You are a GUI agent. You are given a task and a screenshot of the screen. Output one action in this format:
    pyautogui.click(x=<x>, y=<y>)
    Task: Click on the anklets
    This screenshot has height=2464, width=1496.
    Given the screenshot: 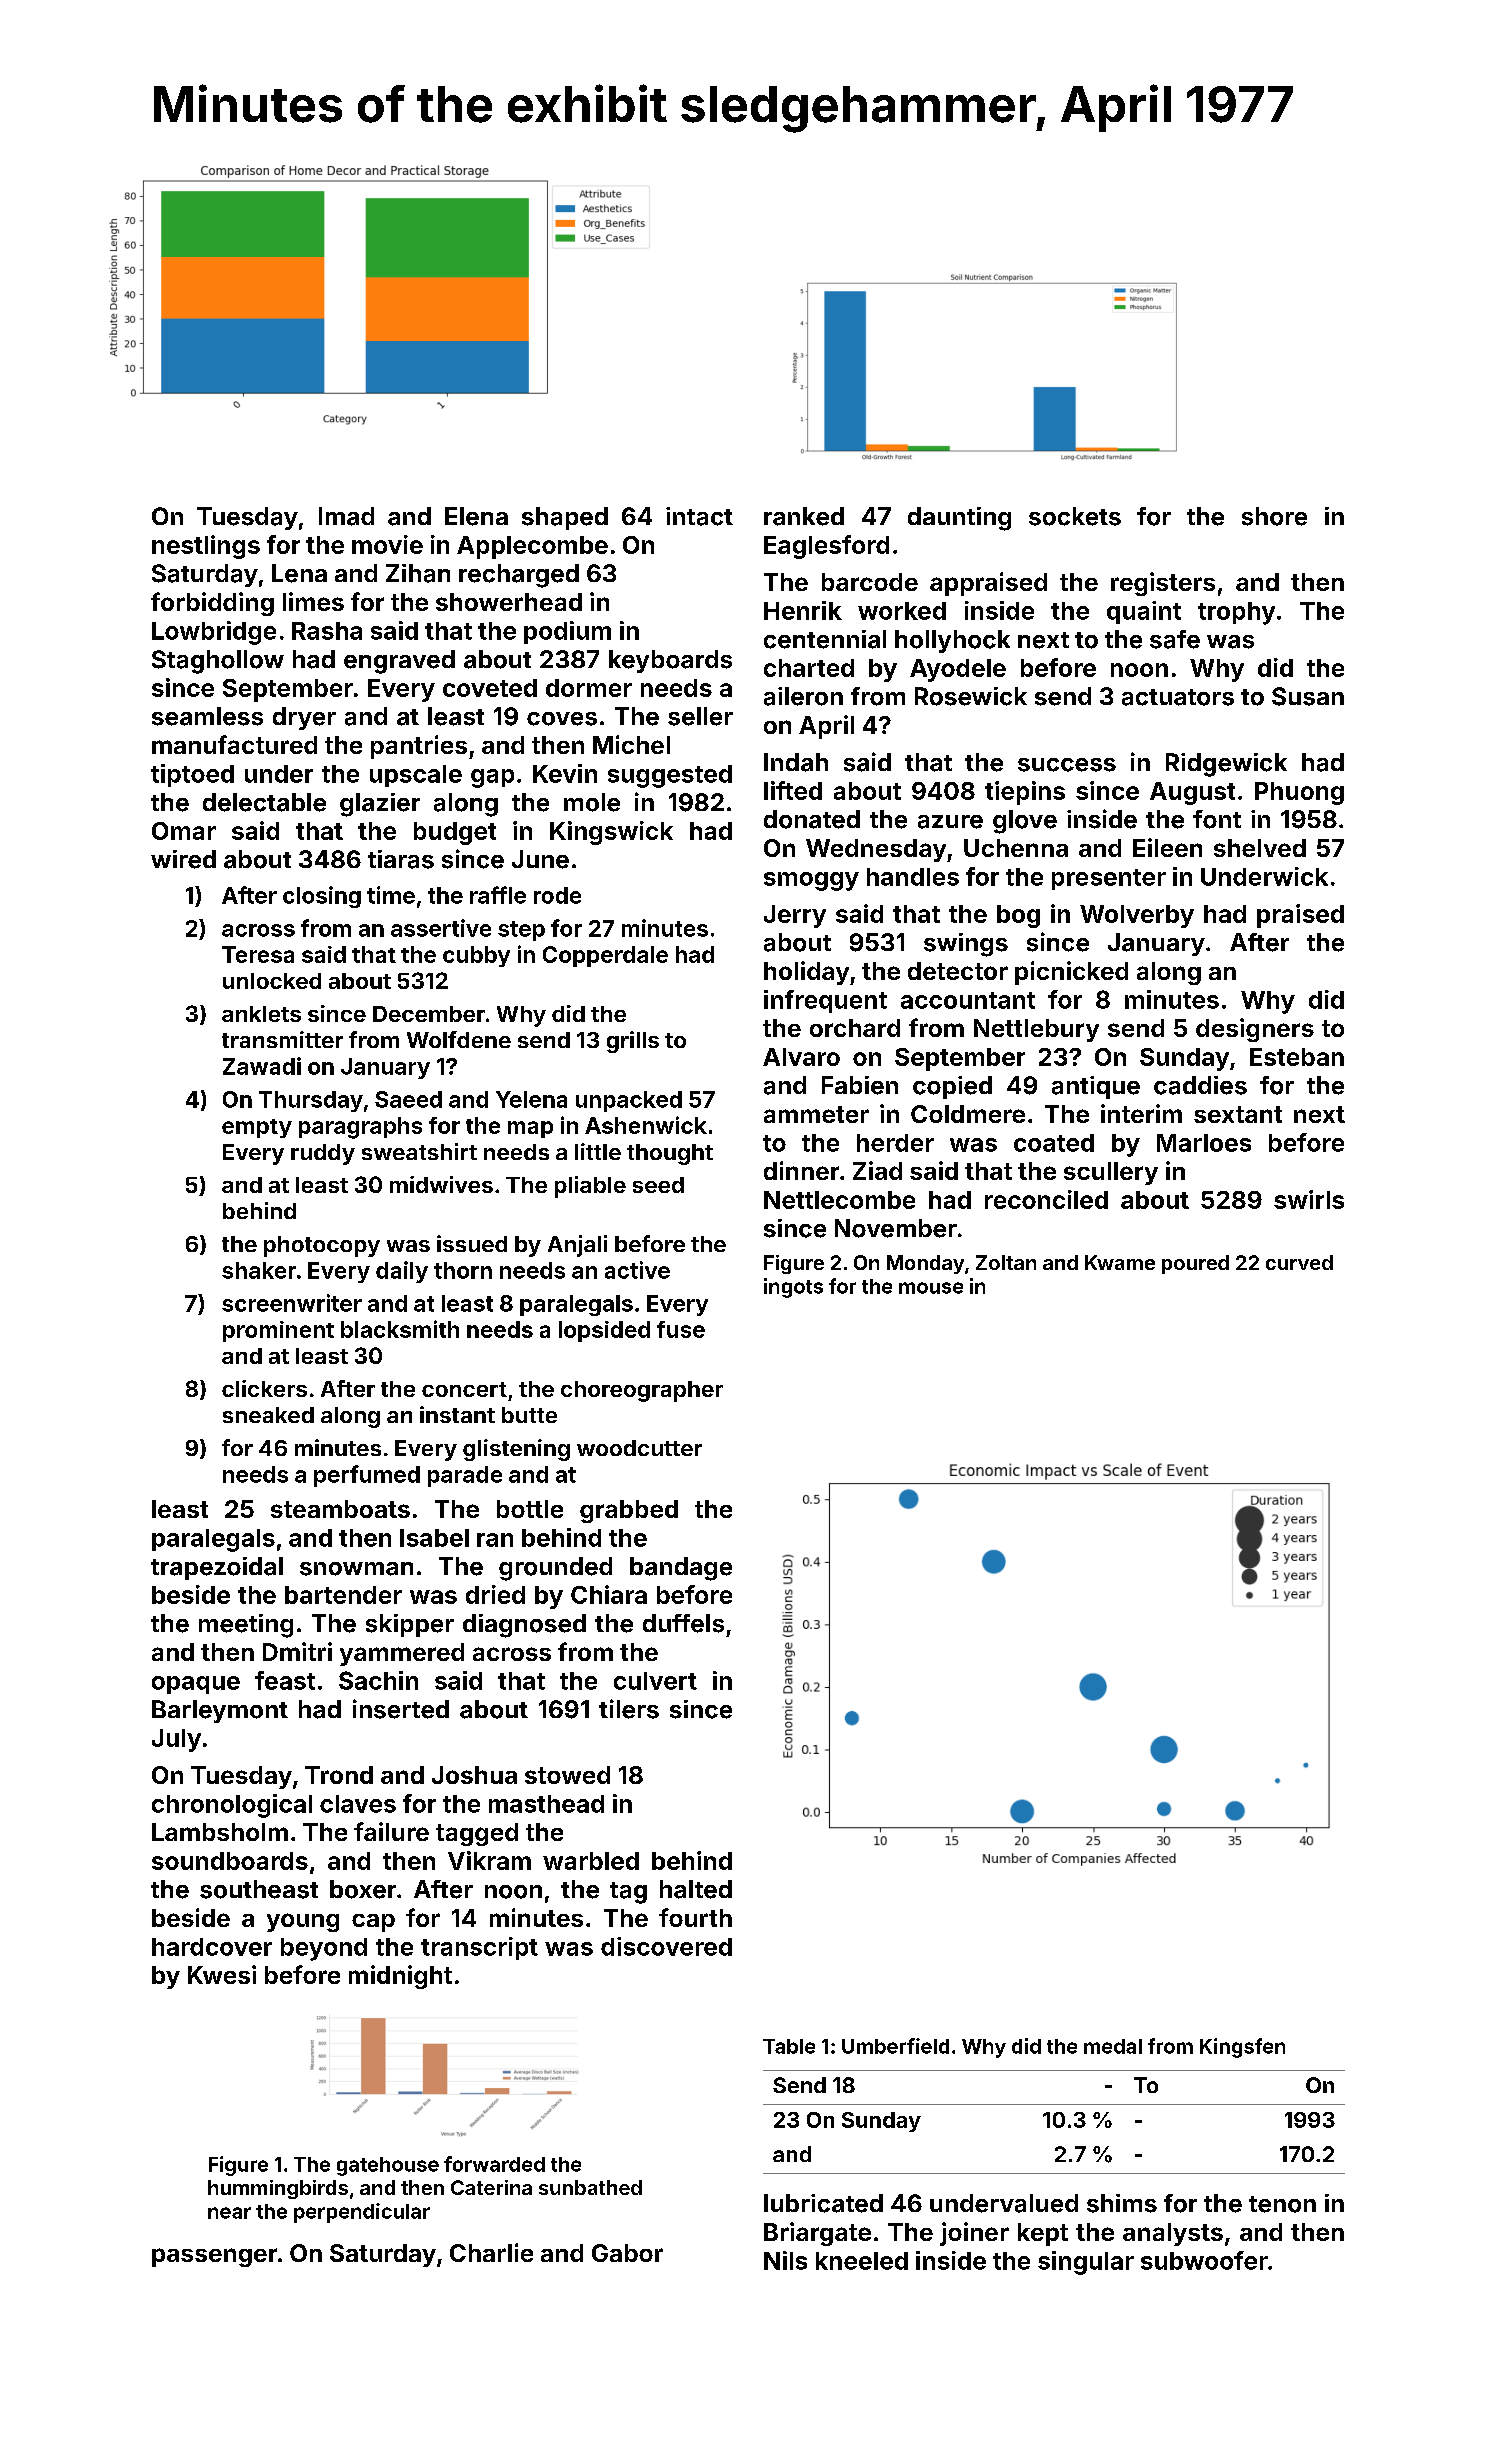 What is the action you would take?
    pyautogui.click(x=261, y=1014)
